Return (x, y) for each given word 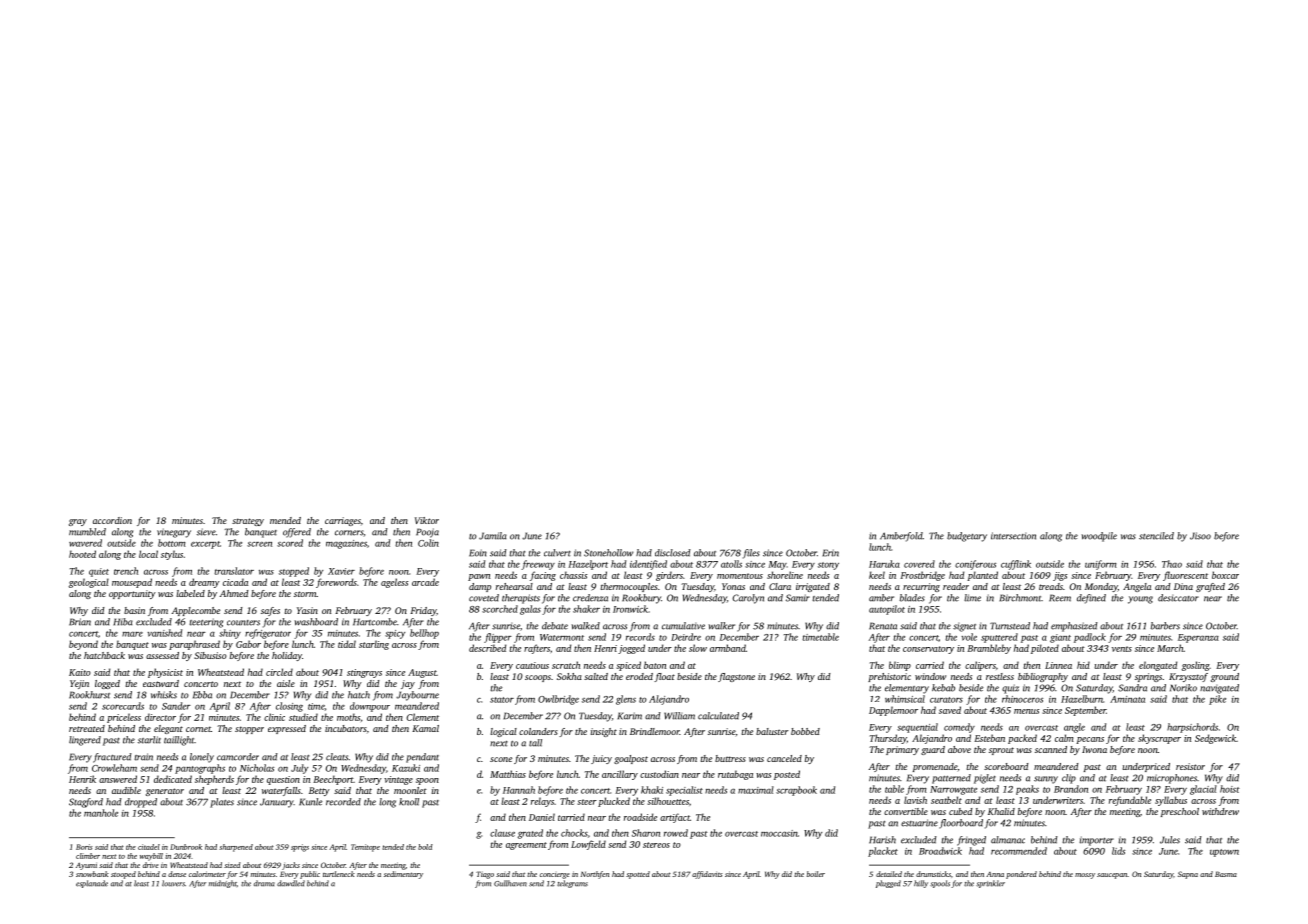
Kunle (310, 802)
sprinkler (990, 884)
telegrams (572, 884)
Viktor (427, 520)
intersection (1013, 536)
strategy (248, 522)
